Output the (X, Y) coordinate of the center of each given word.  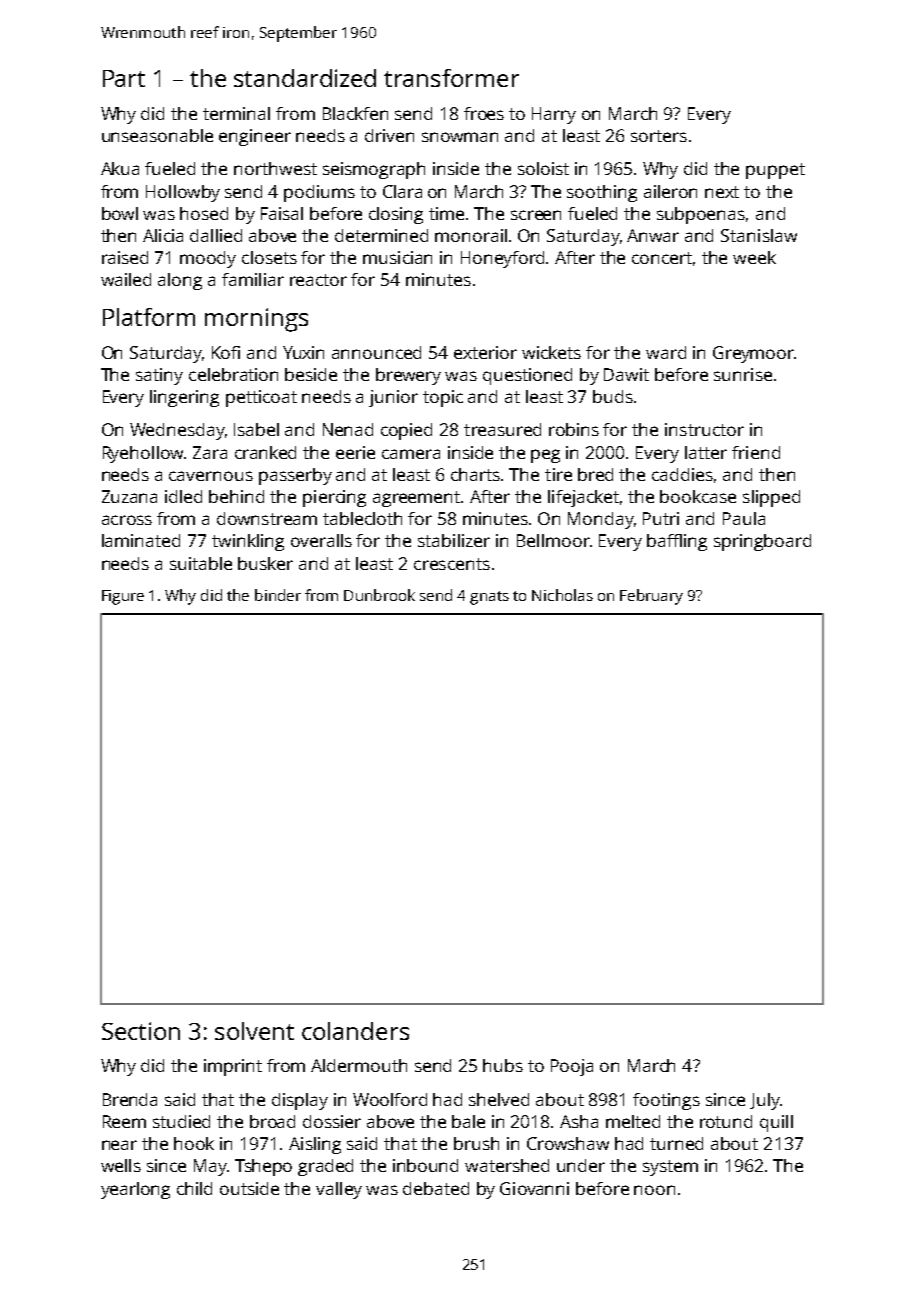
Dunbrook (379, 595)
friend (756, 452)
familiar (253, 279)
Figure (123, 597)
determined (381, 235)
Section (141, 1031)
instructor (704, 429)
